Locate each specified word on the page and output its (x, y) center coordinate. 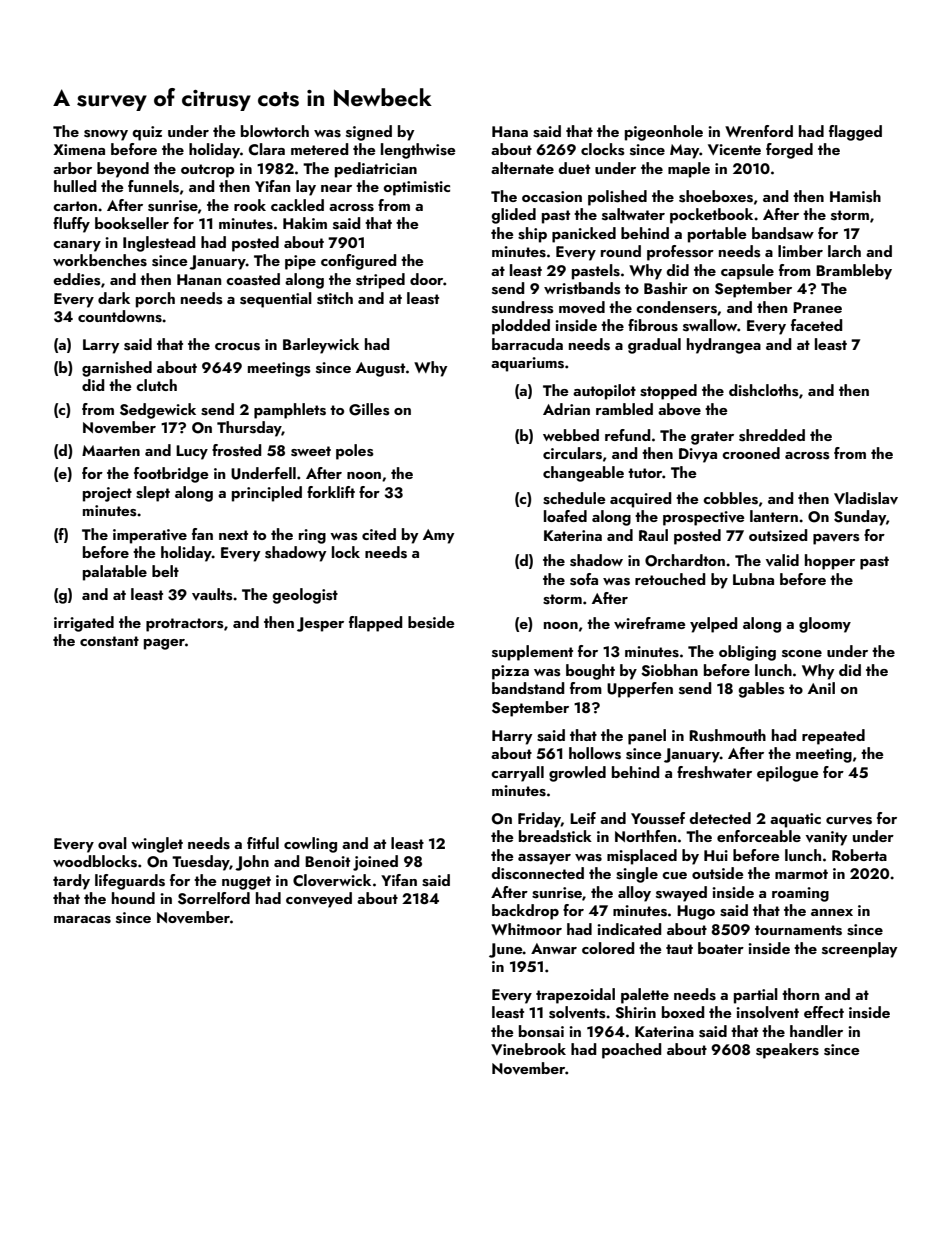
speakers (787, 1051)
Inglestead (159, 244)
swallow (710, 325)
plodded (521, 327)
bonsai (541, 1031)
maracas (82, 920)
